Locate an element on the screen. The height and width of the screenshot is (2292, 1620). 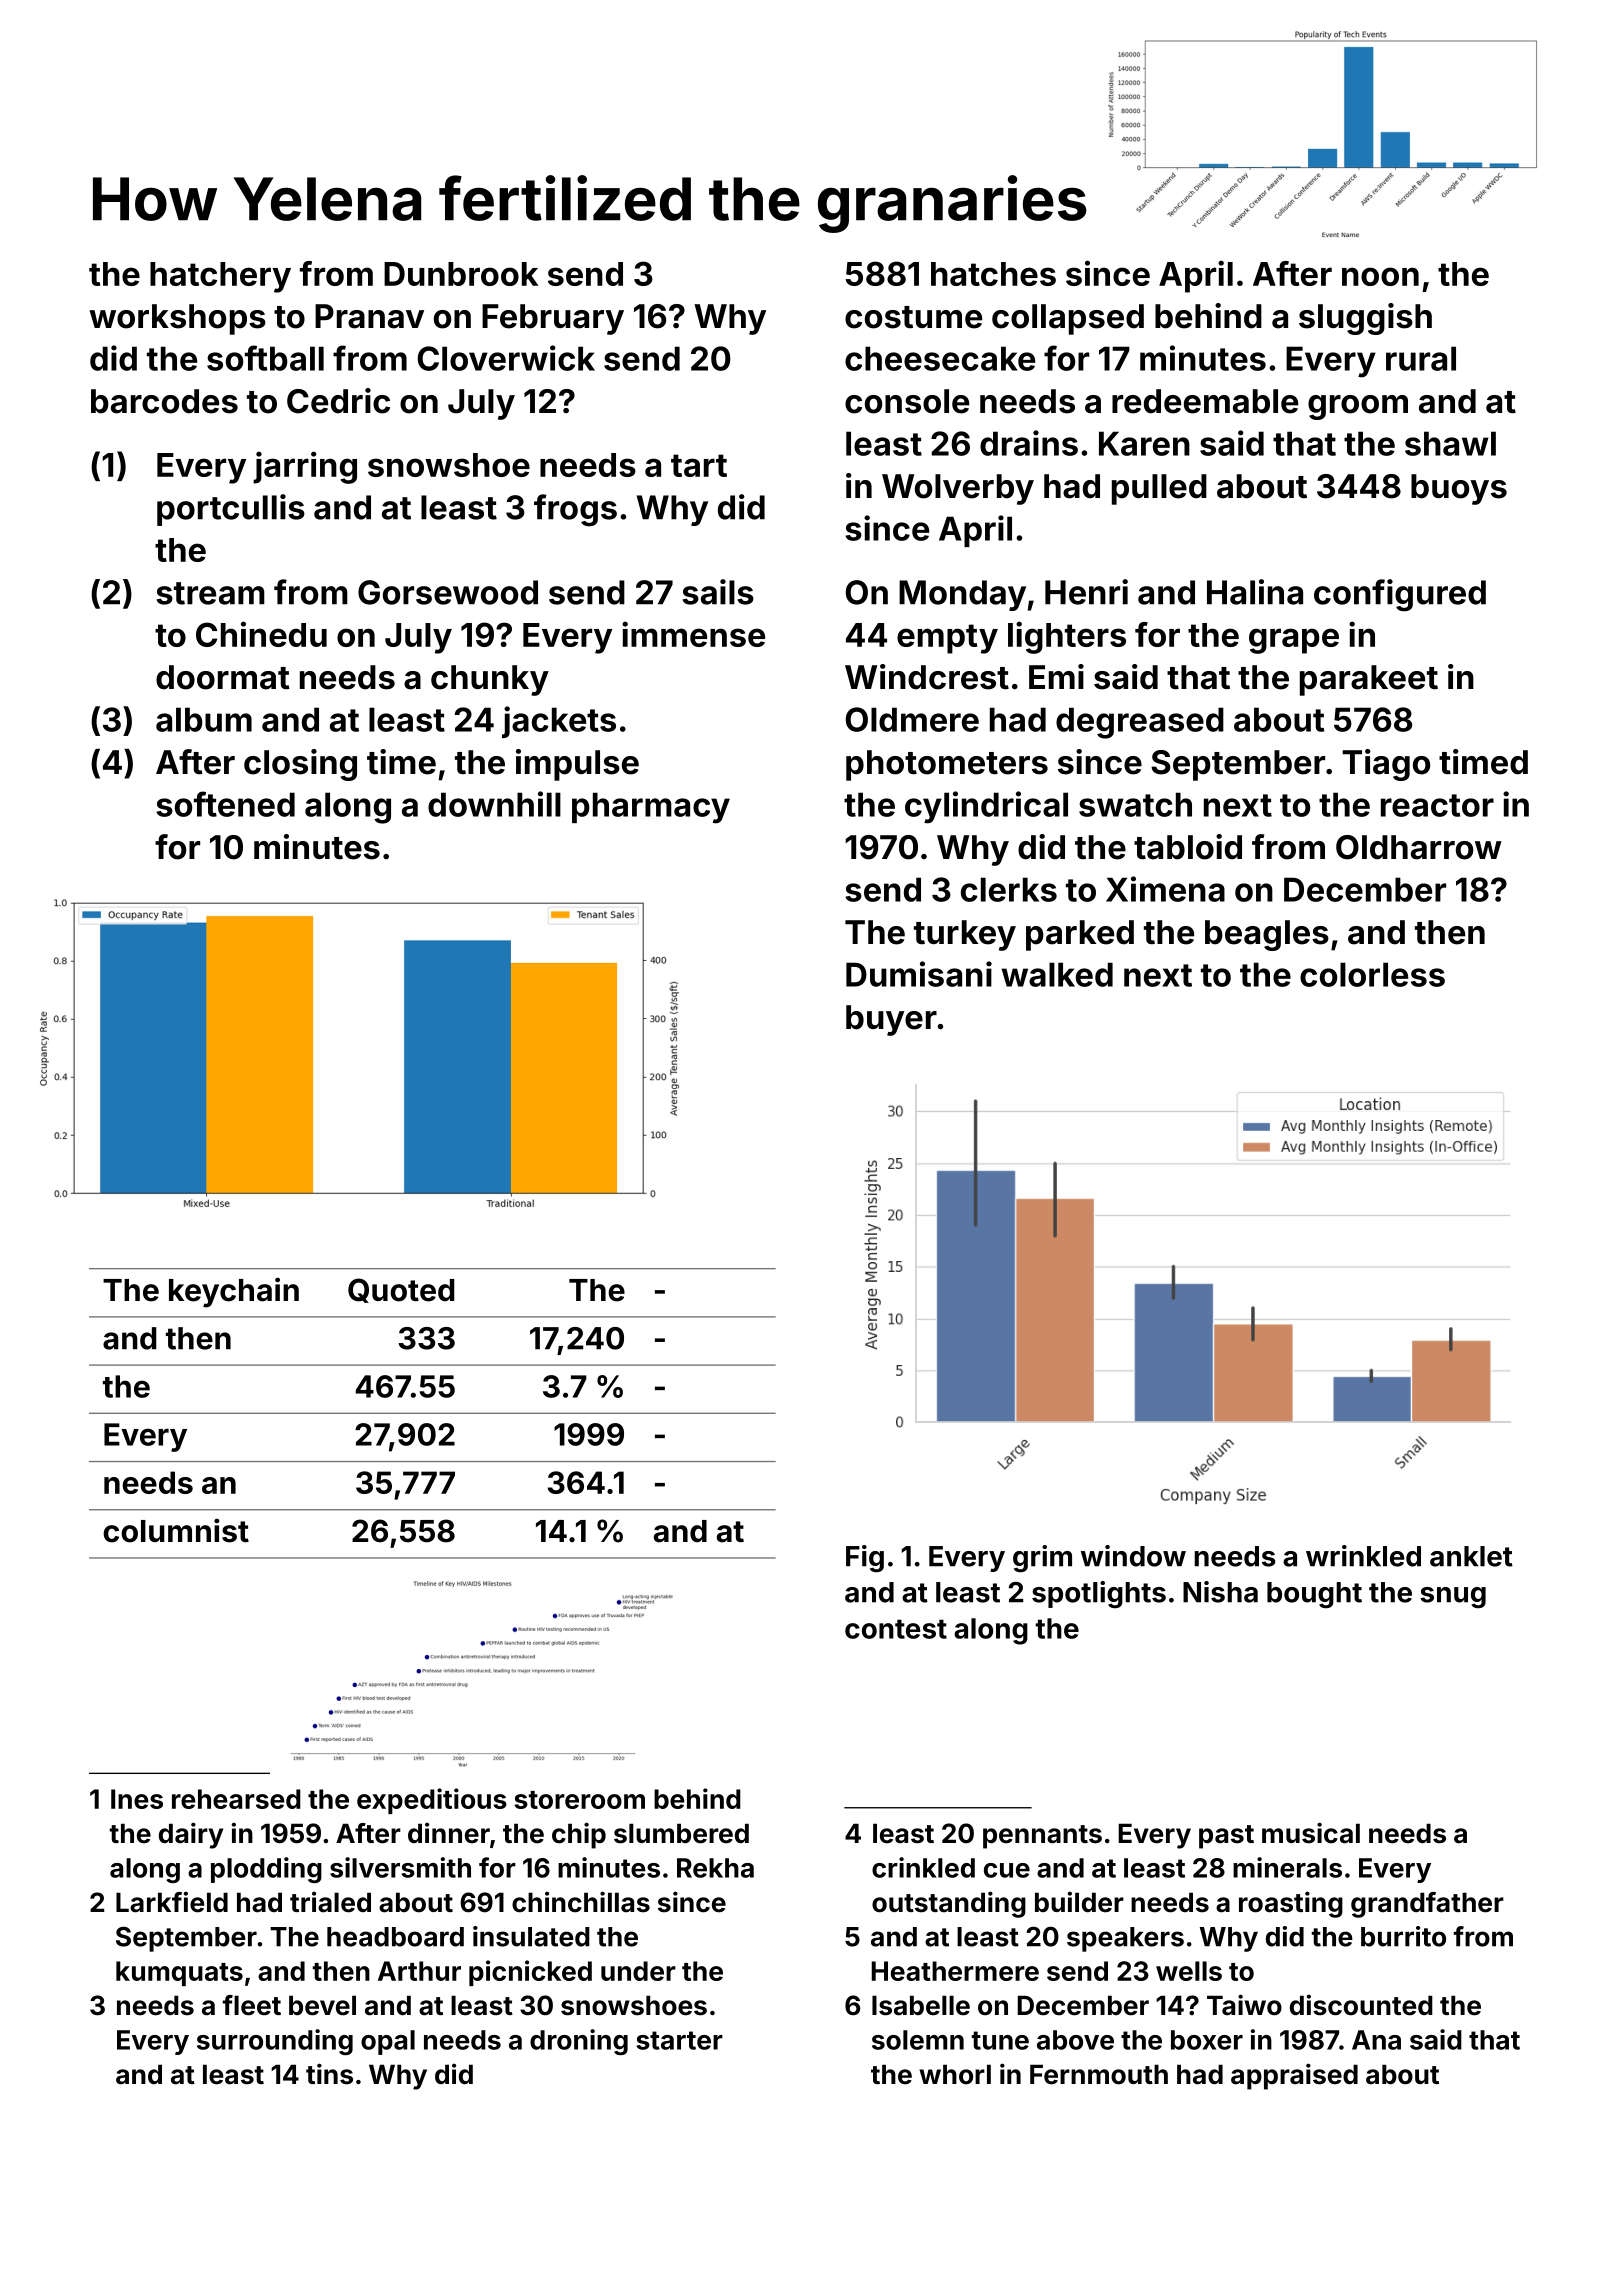
shawl is located at coordinates (1450, 443).
